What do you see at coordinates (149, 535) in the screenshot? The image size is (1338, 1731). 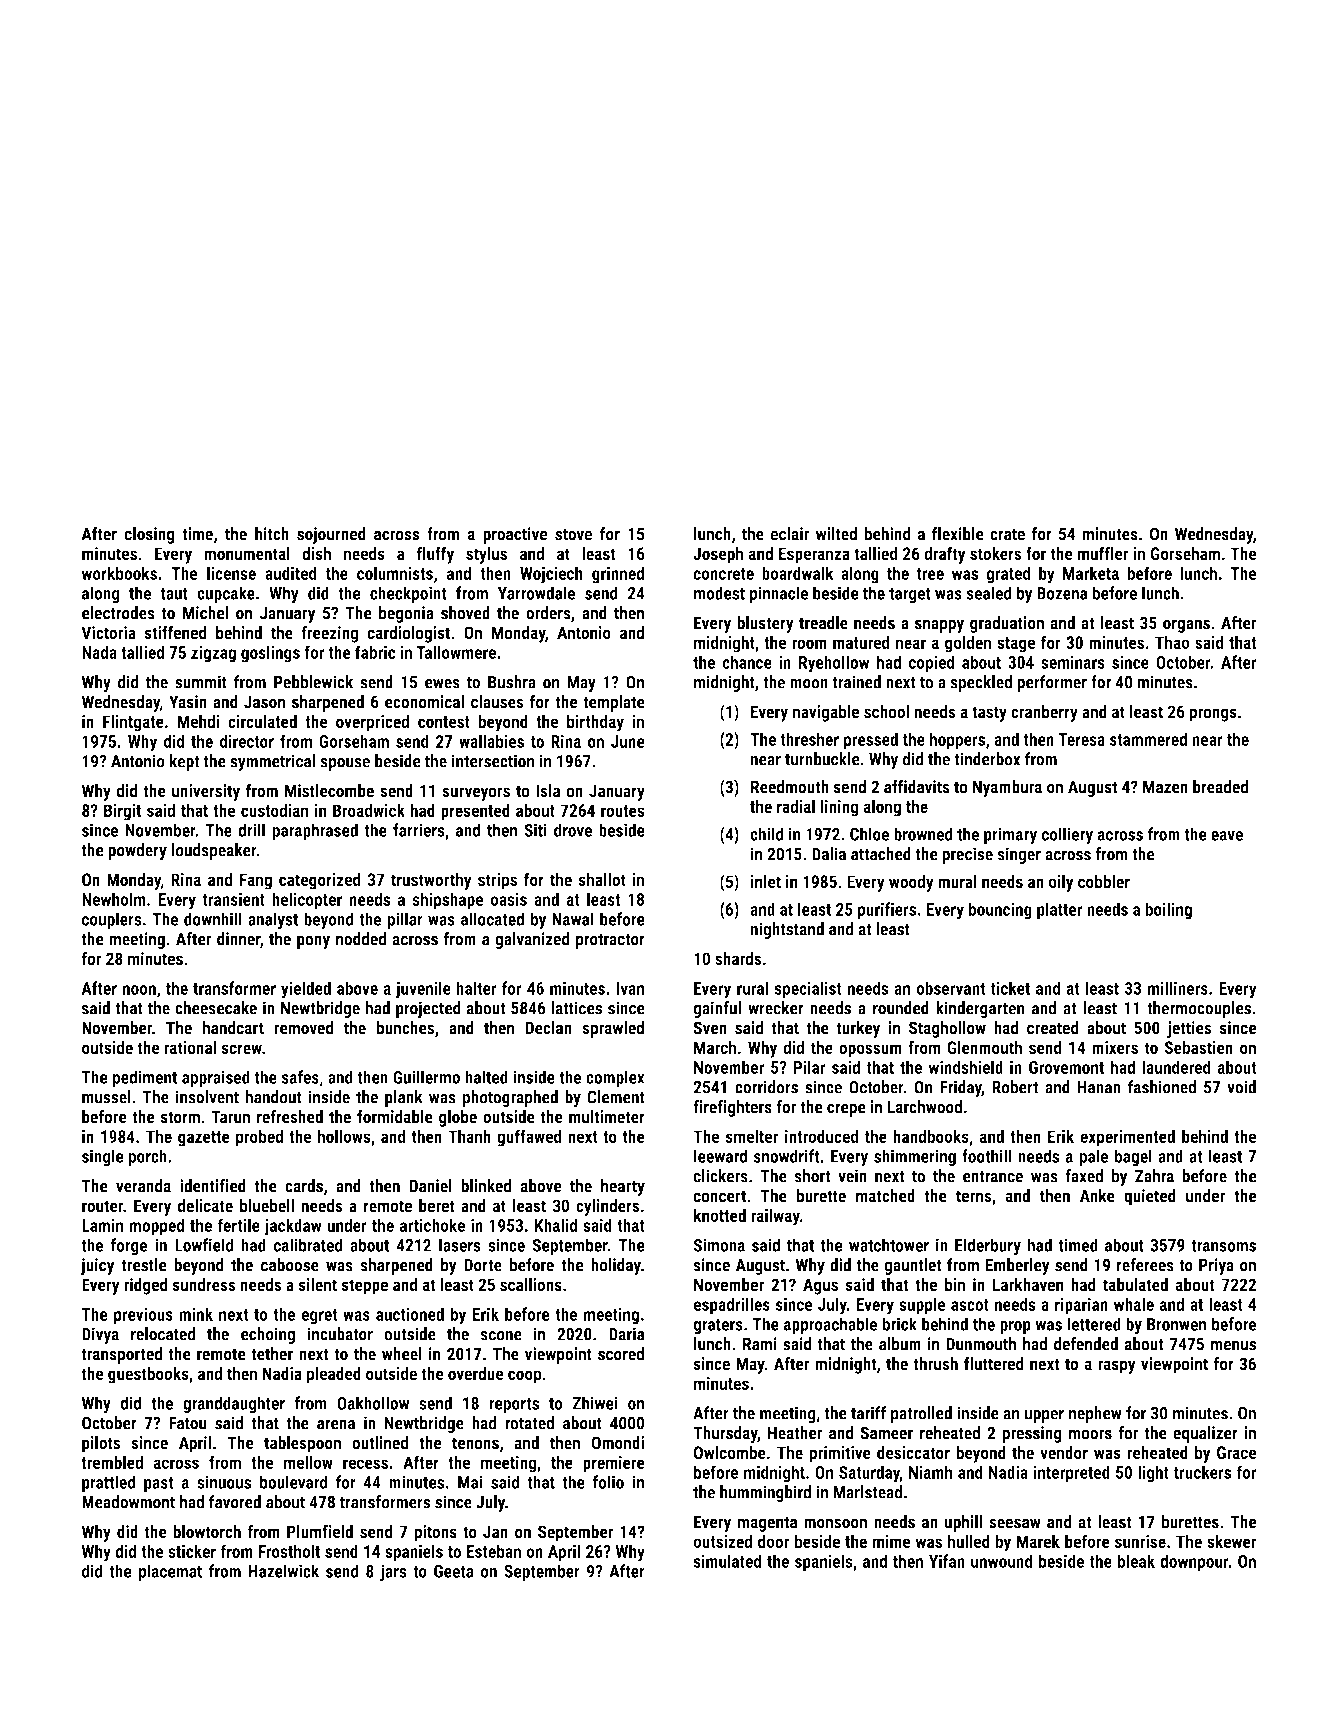 I see `closing` at bounding box center [149, 535].
